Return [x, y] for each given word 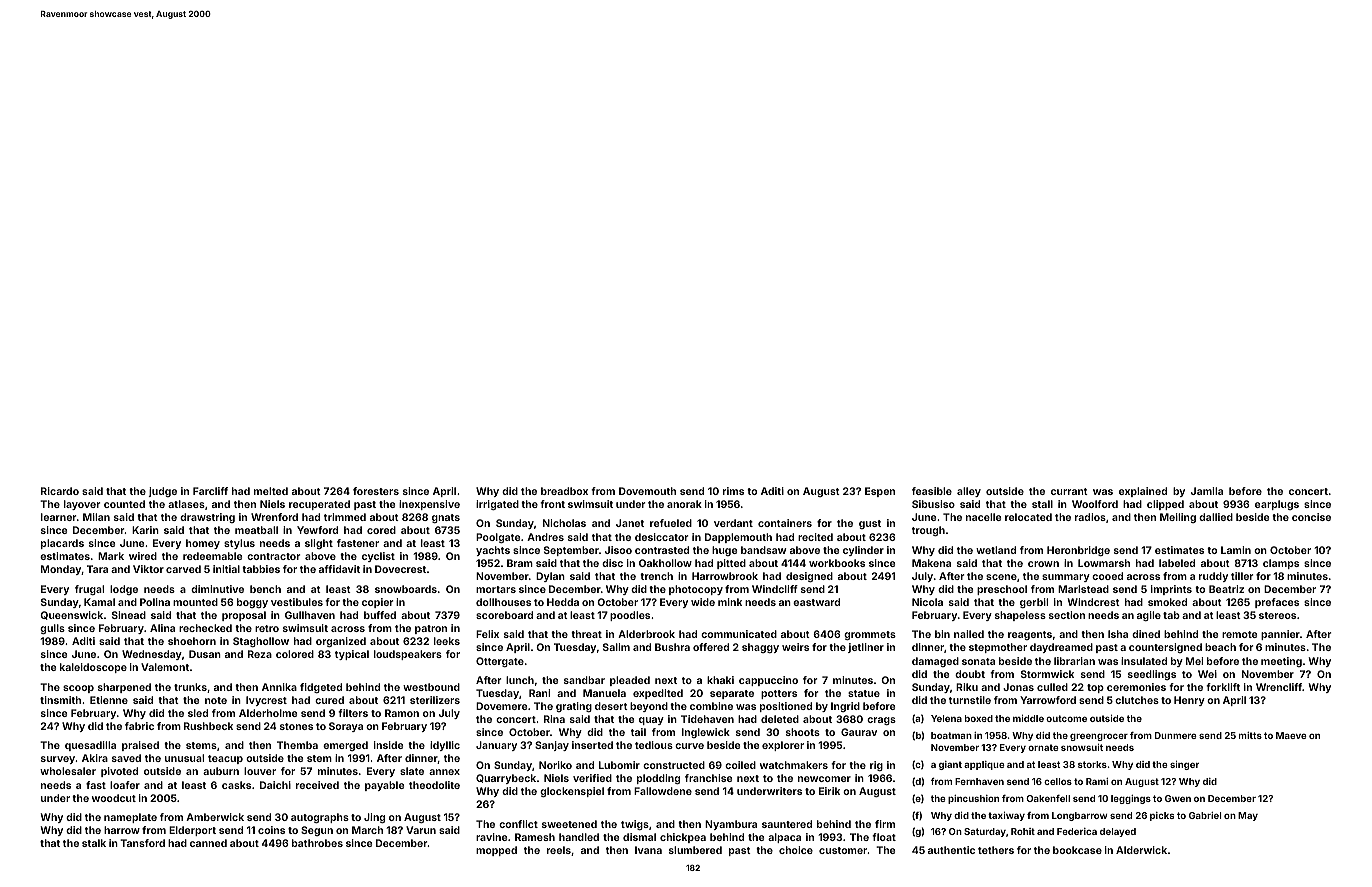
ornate [1043, 747]
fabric [139, 726]
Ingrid [845, 707]
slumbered [695, 850]
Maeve [1291, 735]
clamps [1281, 564]
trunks [190, 687]
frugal [89, 590]
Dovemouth [647, 491]
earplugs [1277, 505]
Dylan [550, 577]
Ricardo [60, 491]
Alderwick [1141, 850]
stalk [94, 843]
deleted [780, 719]
